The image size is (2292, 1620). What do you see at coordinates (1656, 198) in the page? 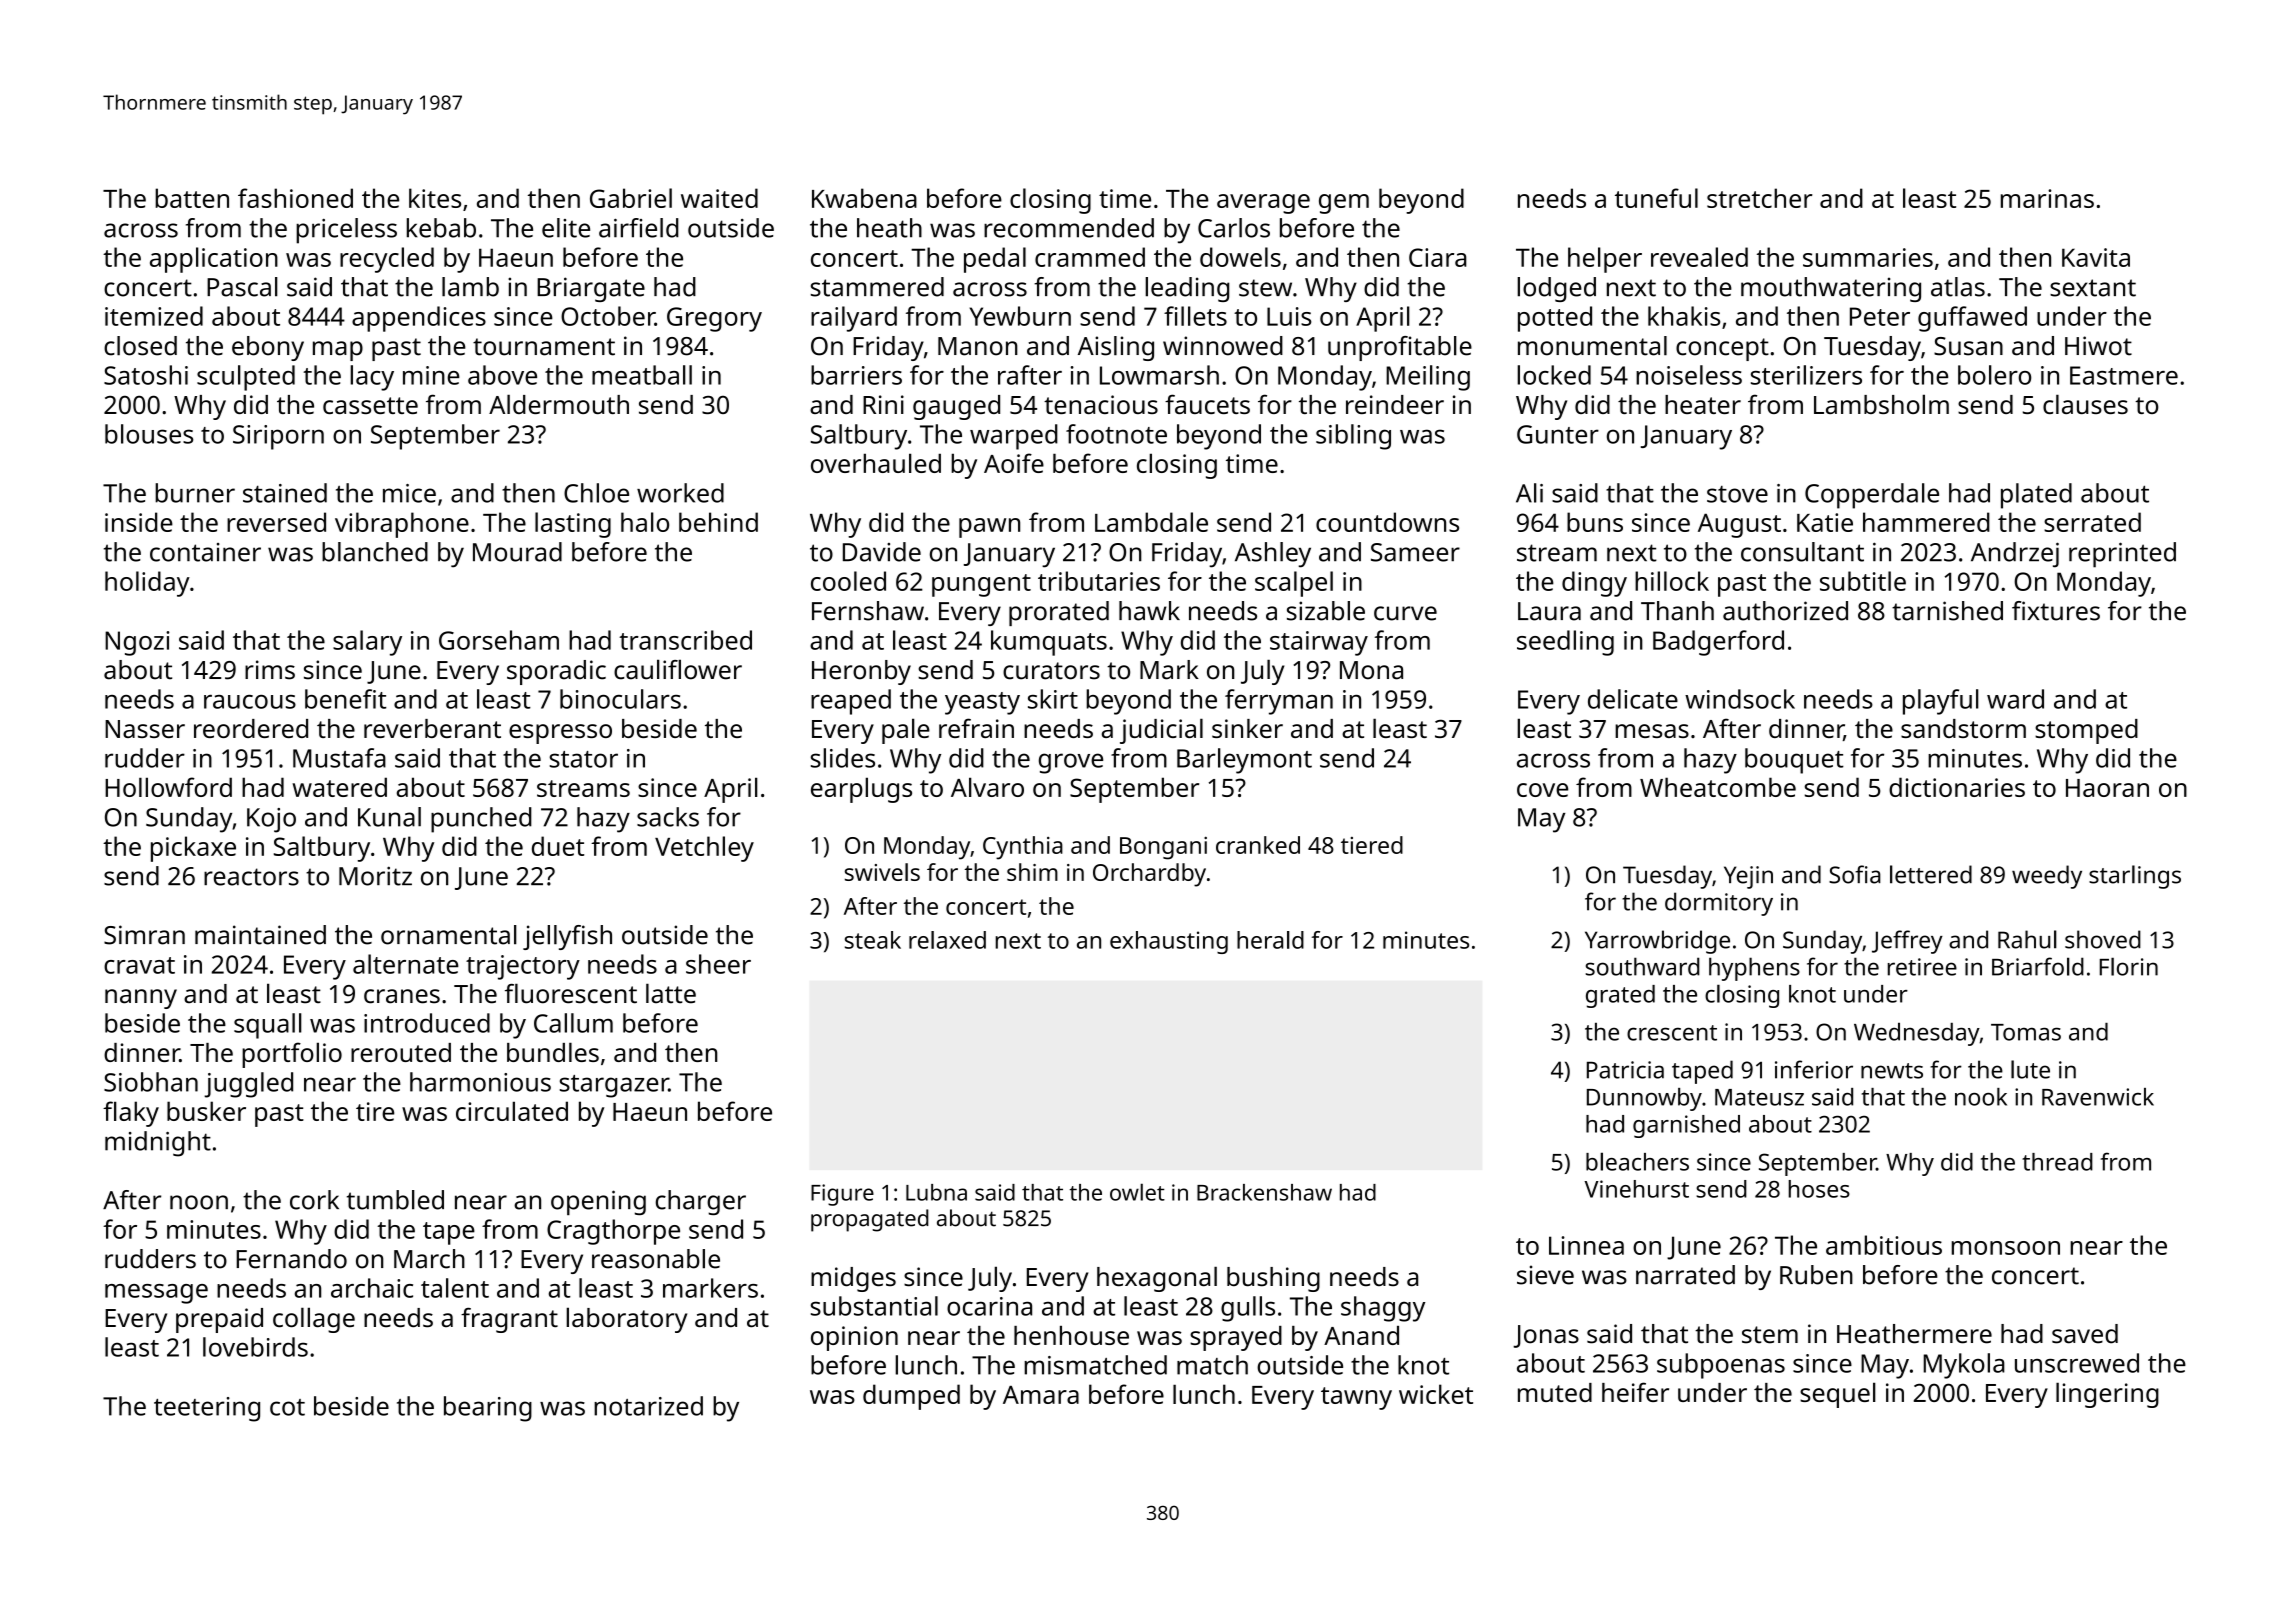
I see `tuneful` at bounding box center [1656, 198].
